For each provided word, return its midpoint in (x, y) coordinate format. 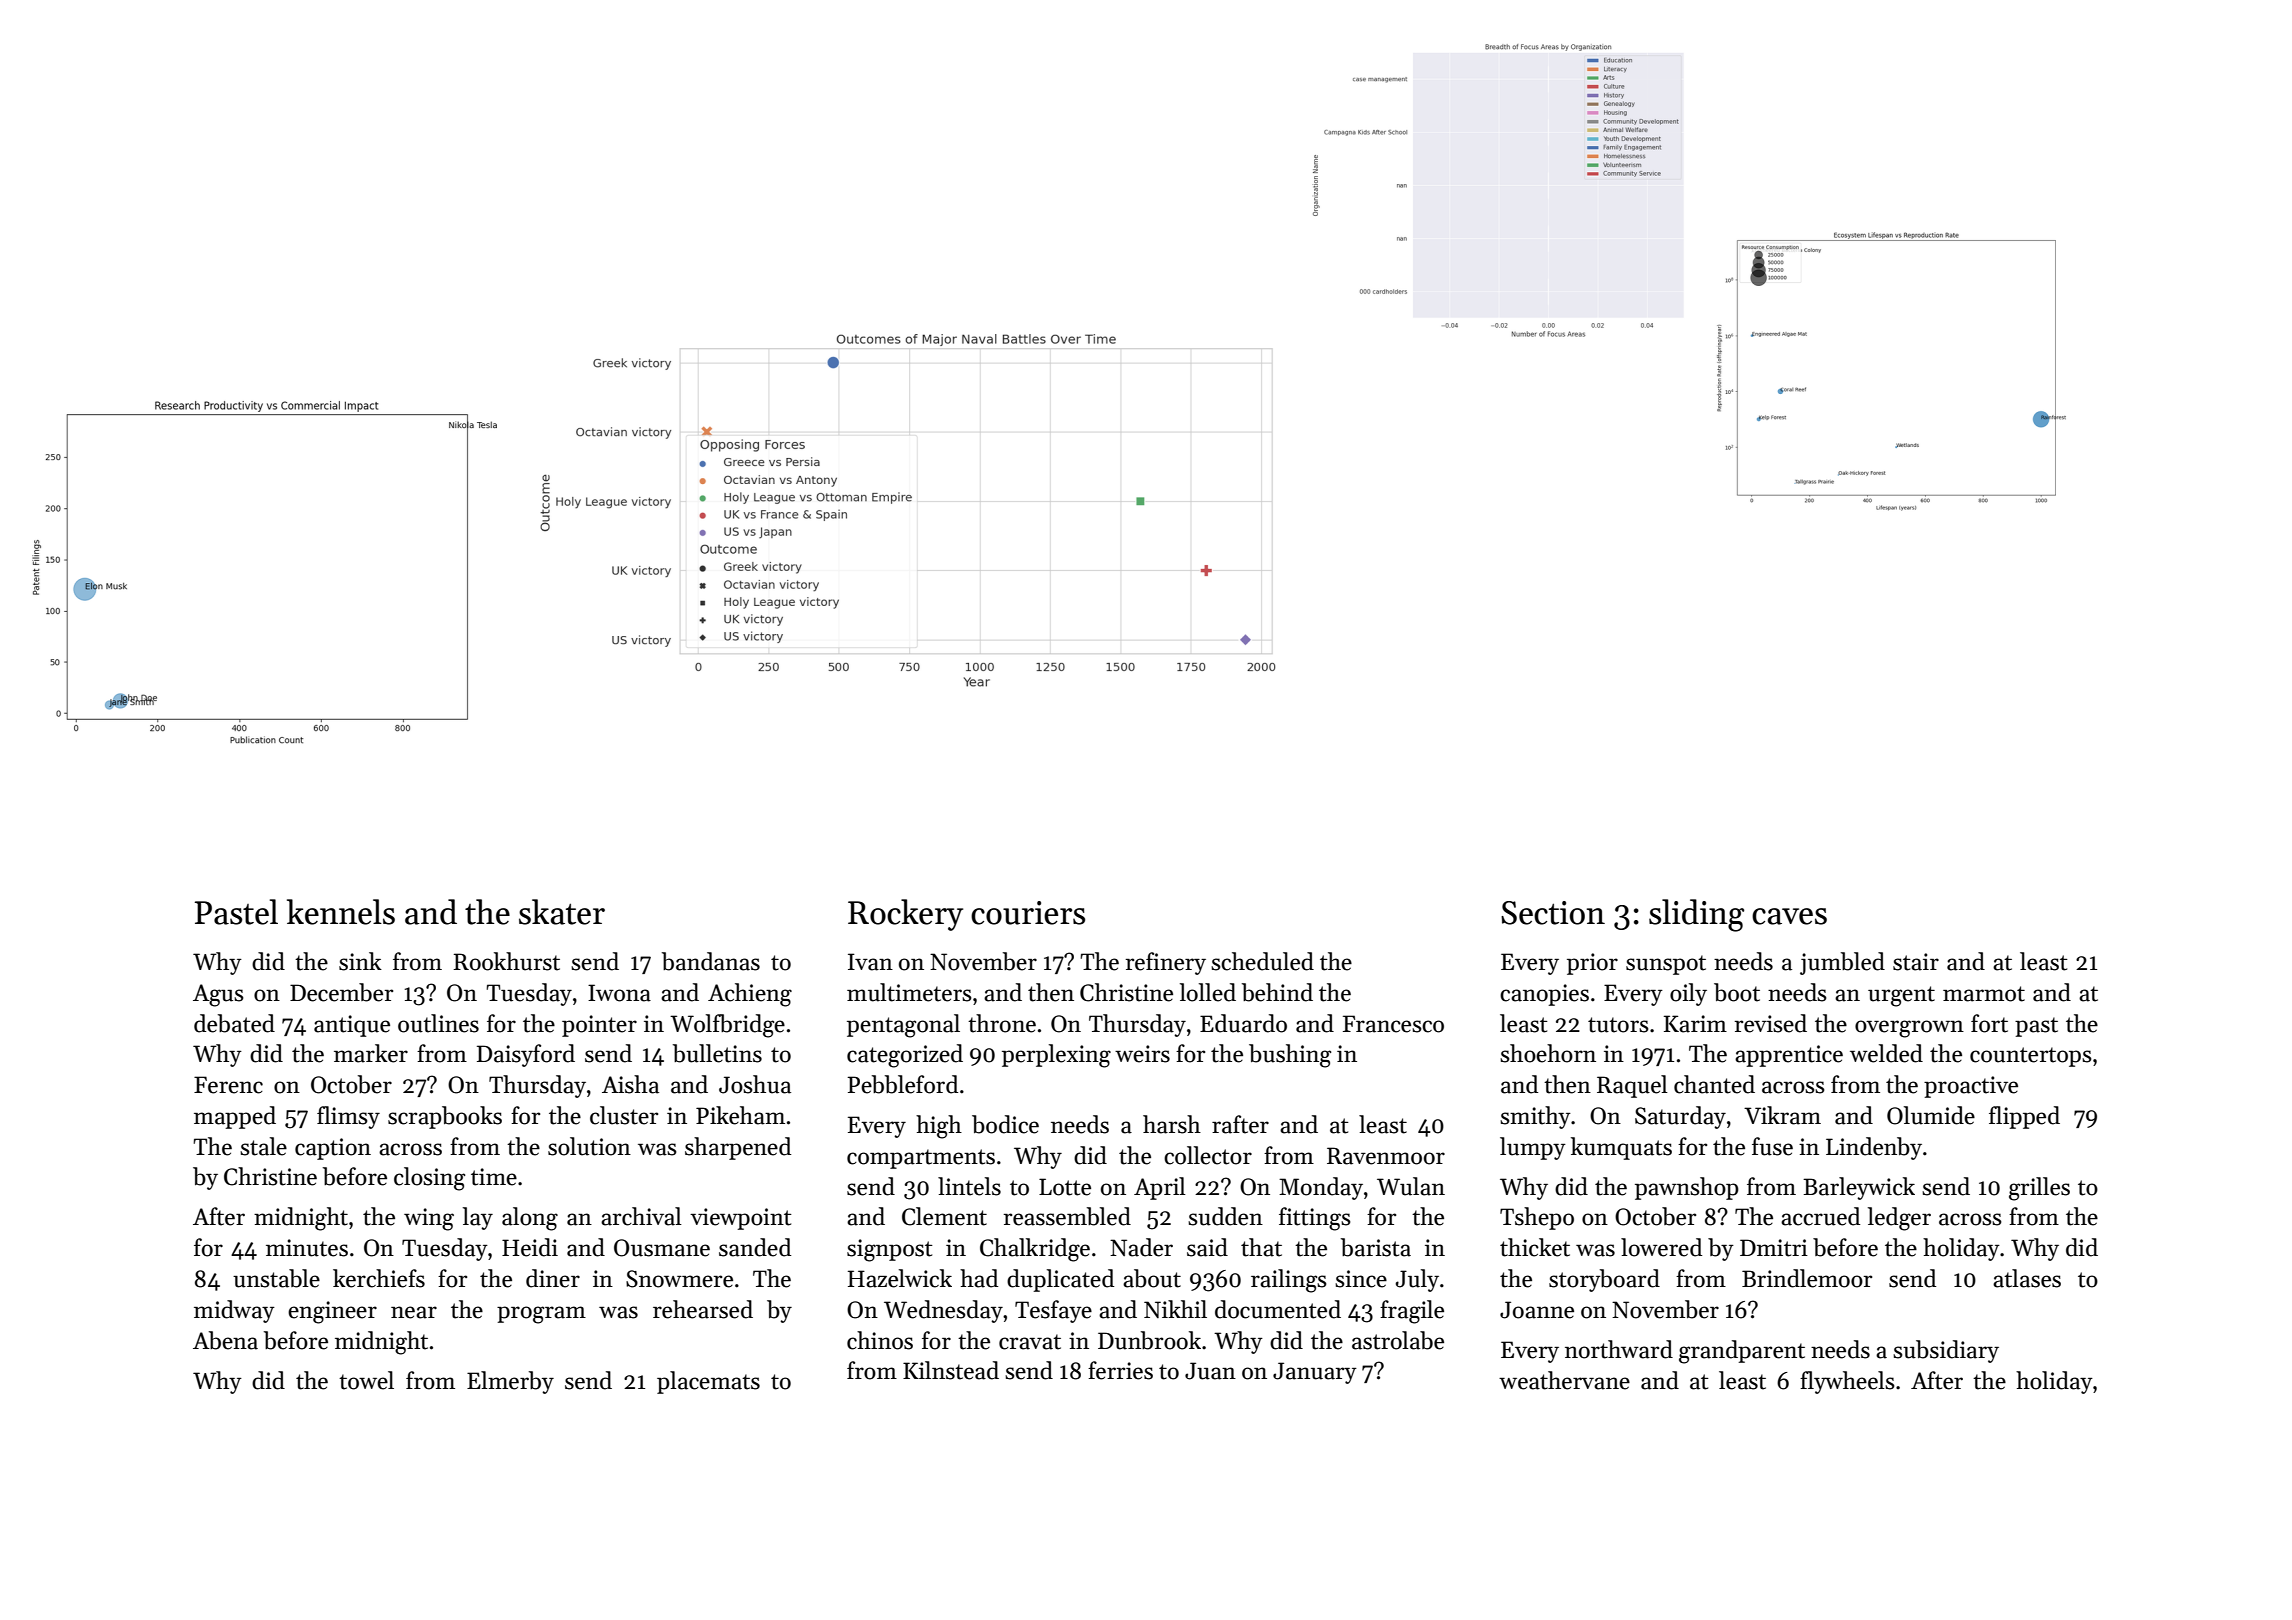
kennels (341, 912)
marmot (1984, 994)
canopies (1544, 995)
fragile (1412, 1312)
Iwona (619, 993)
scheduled (1262, 961)
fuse (1772, 1146)
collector (1208, 1155)
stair (1916, 962)
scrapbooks (445, 1117)
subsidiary (1946, 1351)
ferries (1120, 1370)
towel (366, 1380)
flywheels (1847, 1382)
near (414, 1312)
